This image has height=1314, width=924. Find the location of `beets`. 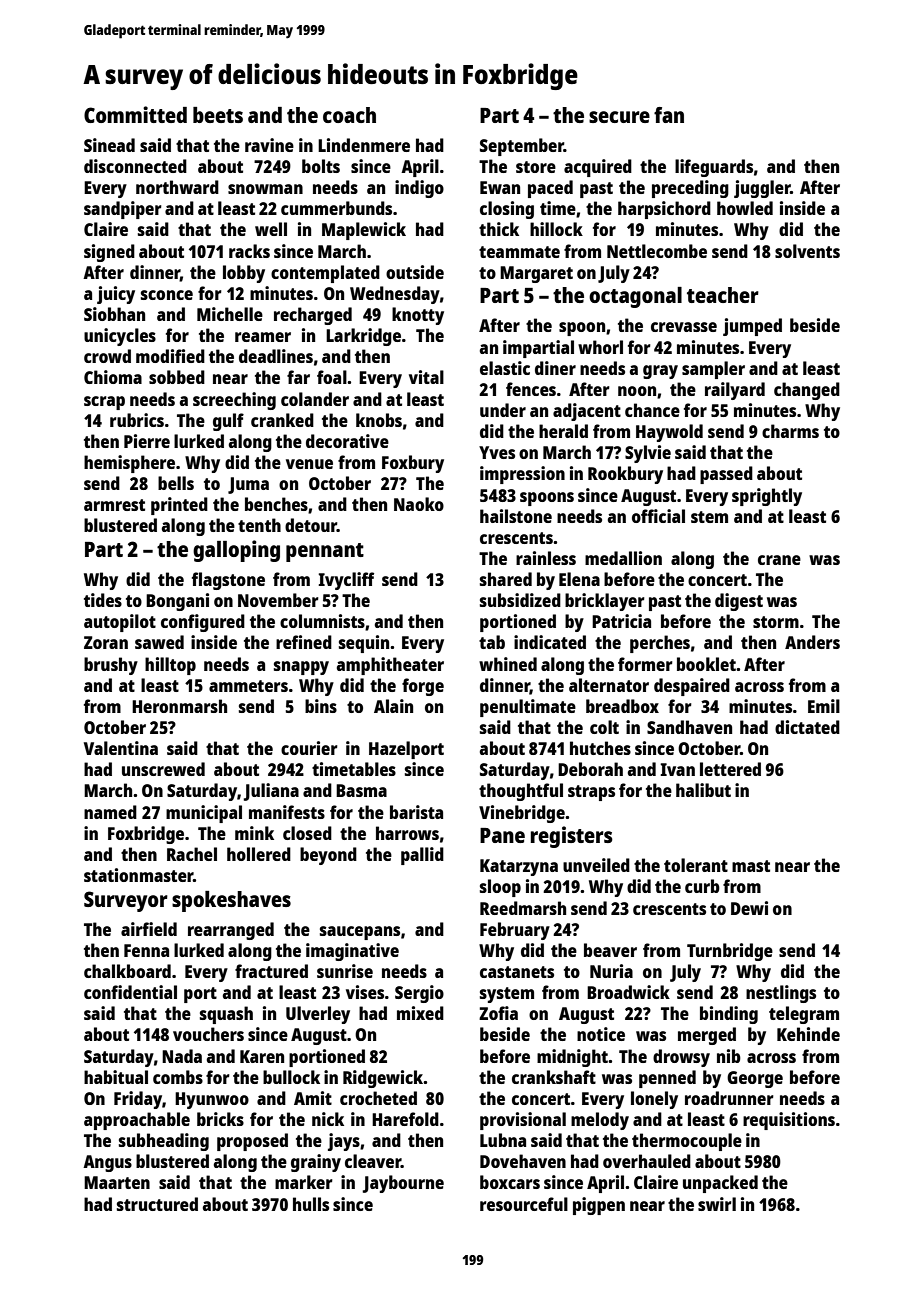

beets is located at coordinates (218, 115).
